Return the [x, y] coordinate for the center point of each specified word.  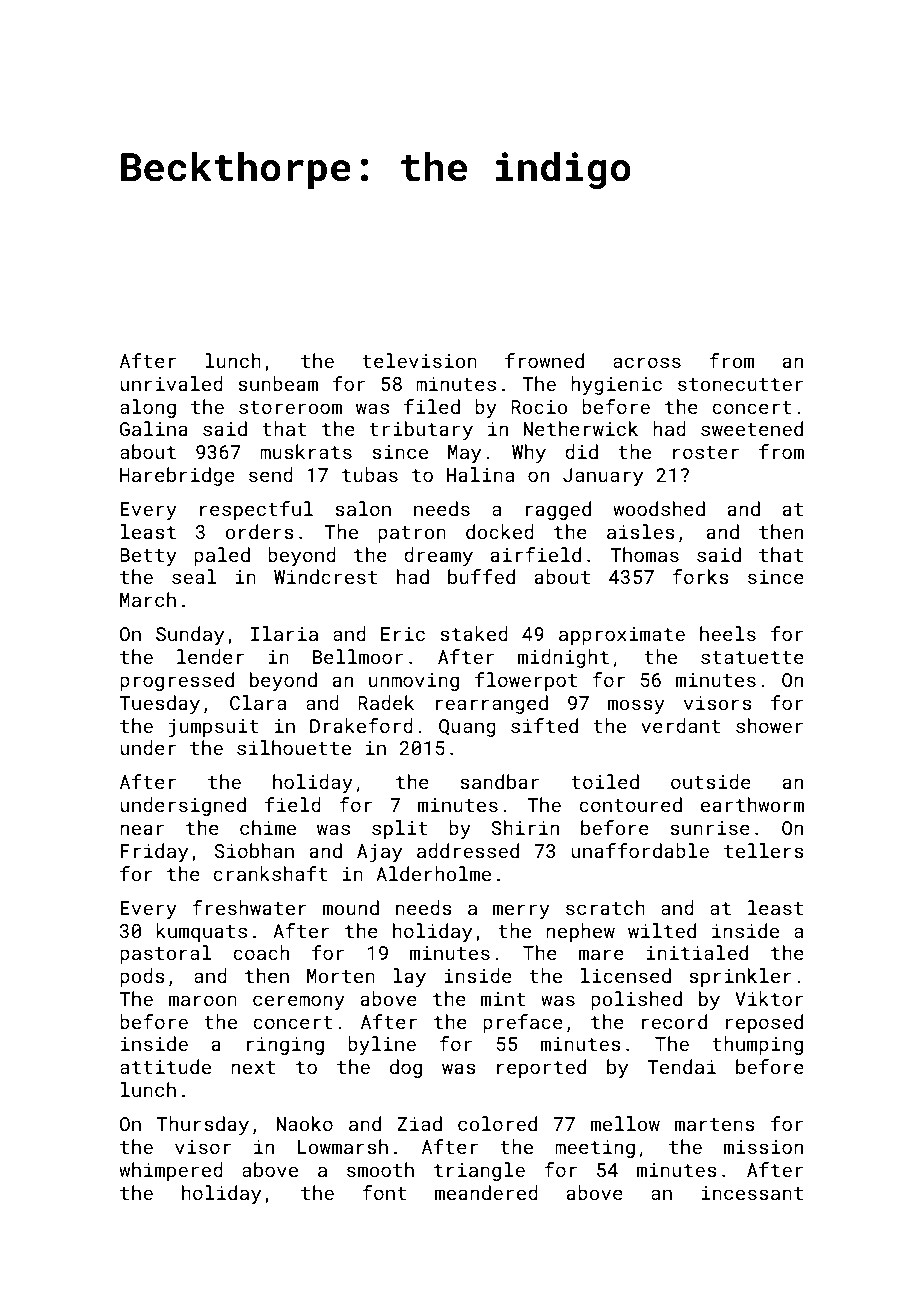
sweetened [752, 428]
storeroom [290, 407]
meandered [486, 1192]
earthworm [752, 804]
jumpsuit [213, 728]
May [464, 454]
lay [409, 977]
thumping [757, 1045]
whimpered [171, 1171]
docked [500, 531]
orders [260, 531]
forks [700, 576]
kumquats [201, 932]
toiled [605, 781]
